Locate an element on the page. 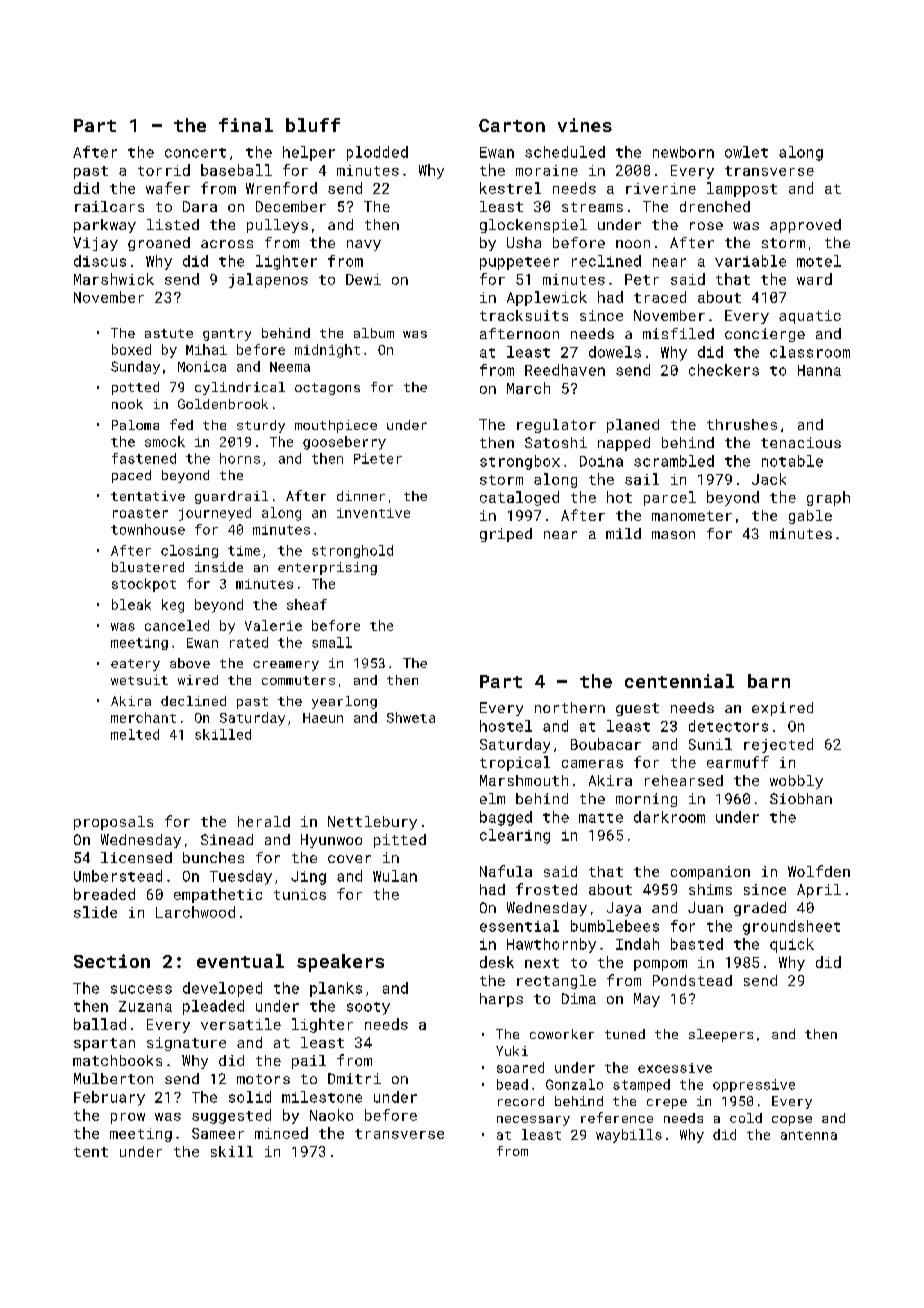 The width and height of the document is (924, 1308). matte is located at coordinates (601, 818).
